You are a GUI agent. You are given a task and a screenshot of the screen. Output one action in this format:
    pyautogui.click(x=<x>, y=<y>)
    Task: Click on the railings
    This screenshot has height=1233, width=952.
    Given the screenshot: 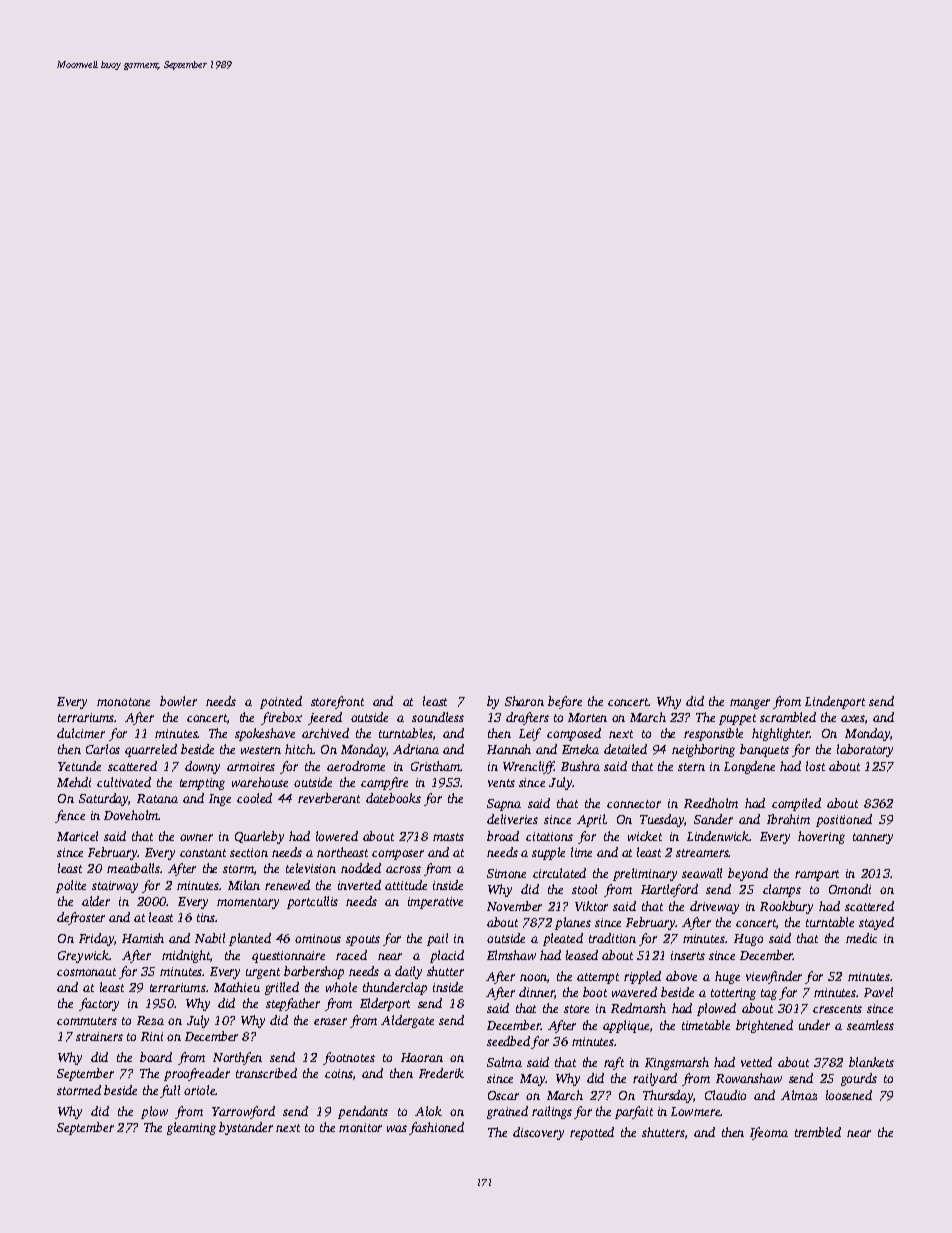 What is the action you would take?
    pyautogui.click(x=552, y=1112)
